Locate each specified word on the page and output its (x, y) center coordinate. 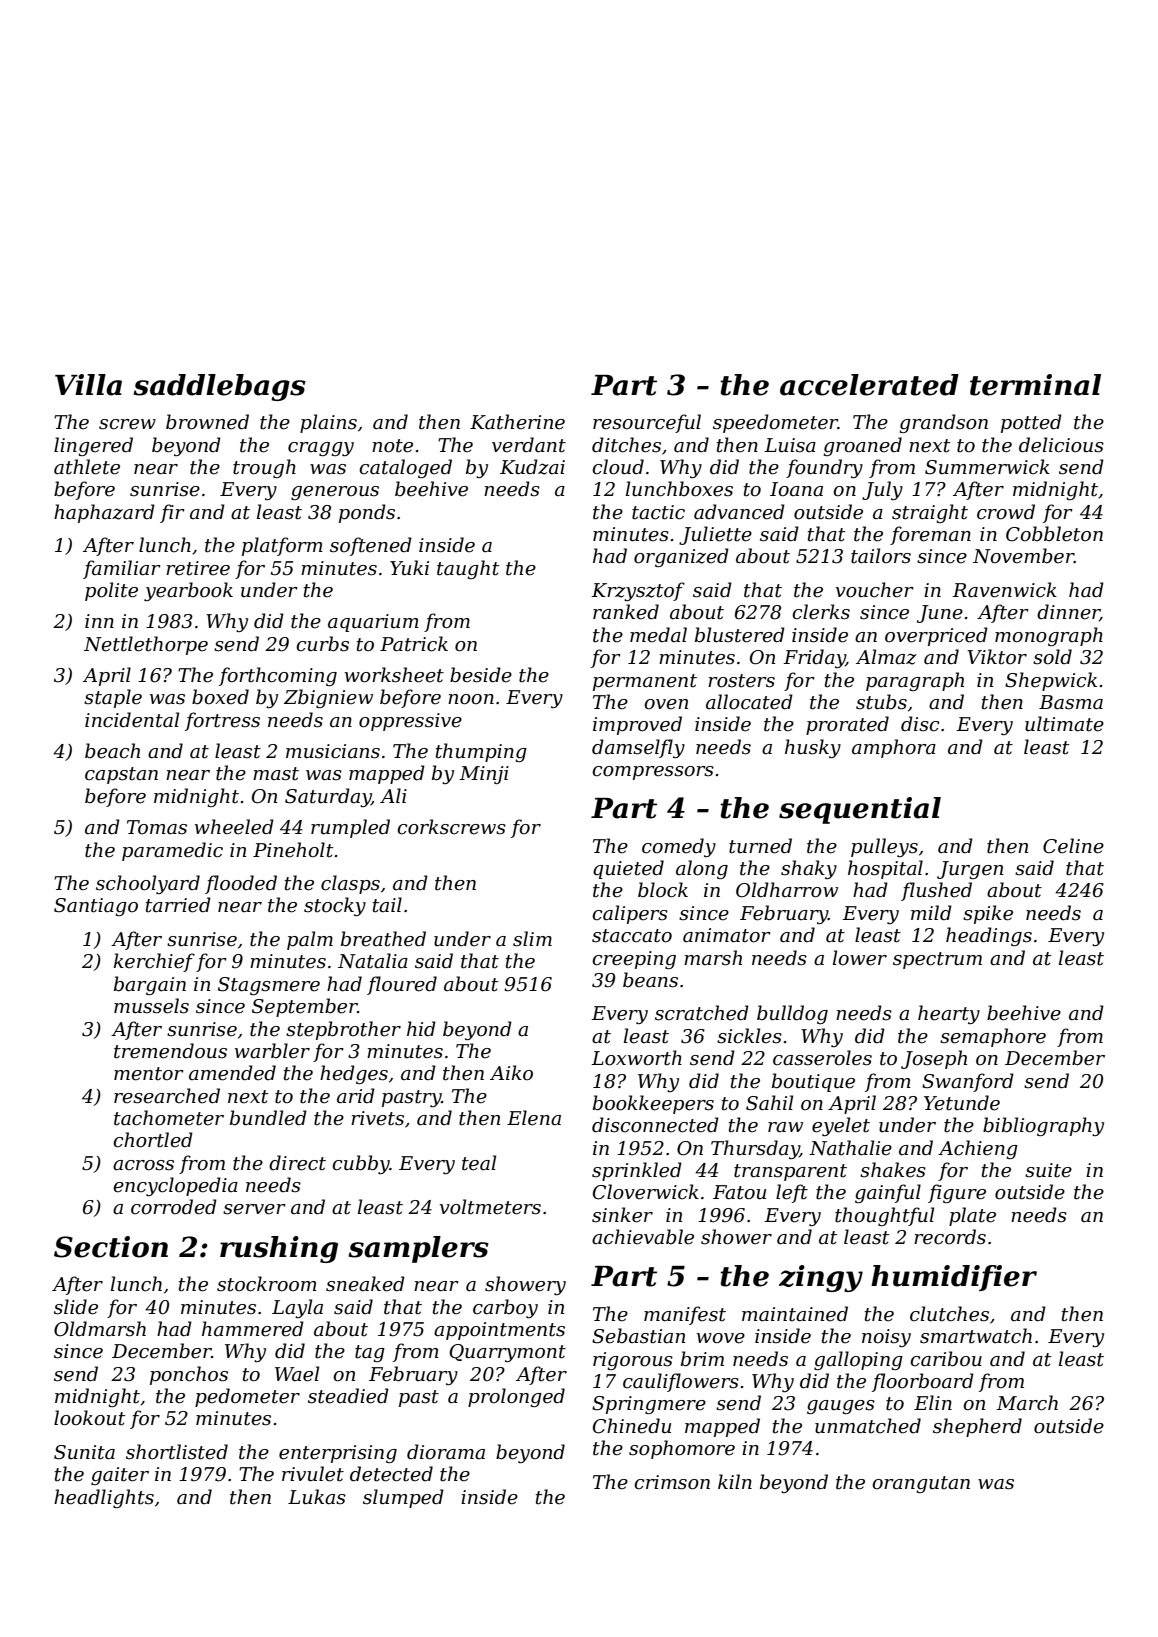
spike (988, 914)
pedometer (247, 1397)
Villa (88, 385)
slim (532, 939)
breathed (383, 939)
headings (989, 936)
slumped (403, 1498)
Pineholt (293, 850)
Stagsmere (269, 986)
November (1023, 556)
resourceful (647, 423)
